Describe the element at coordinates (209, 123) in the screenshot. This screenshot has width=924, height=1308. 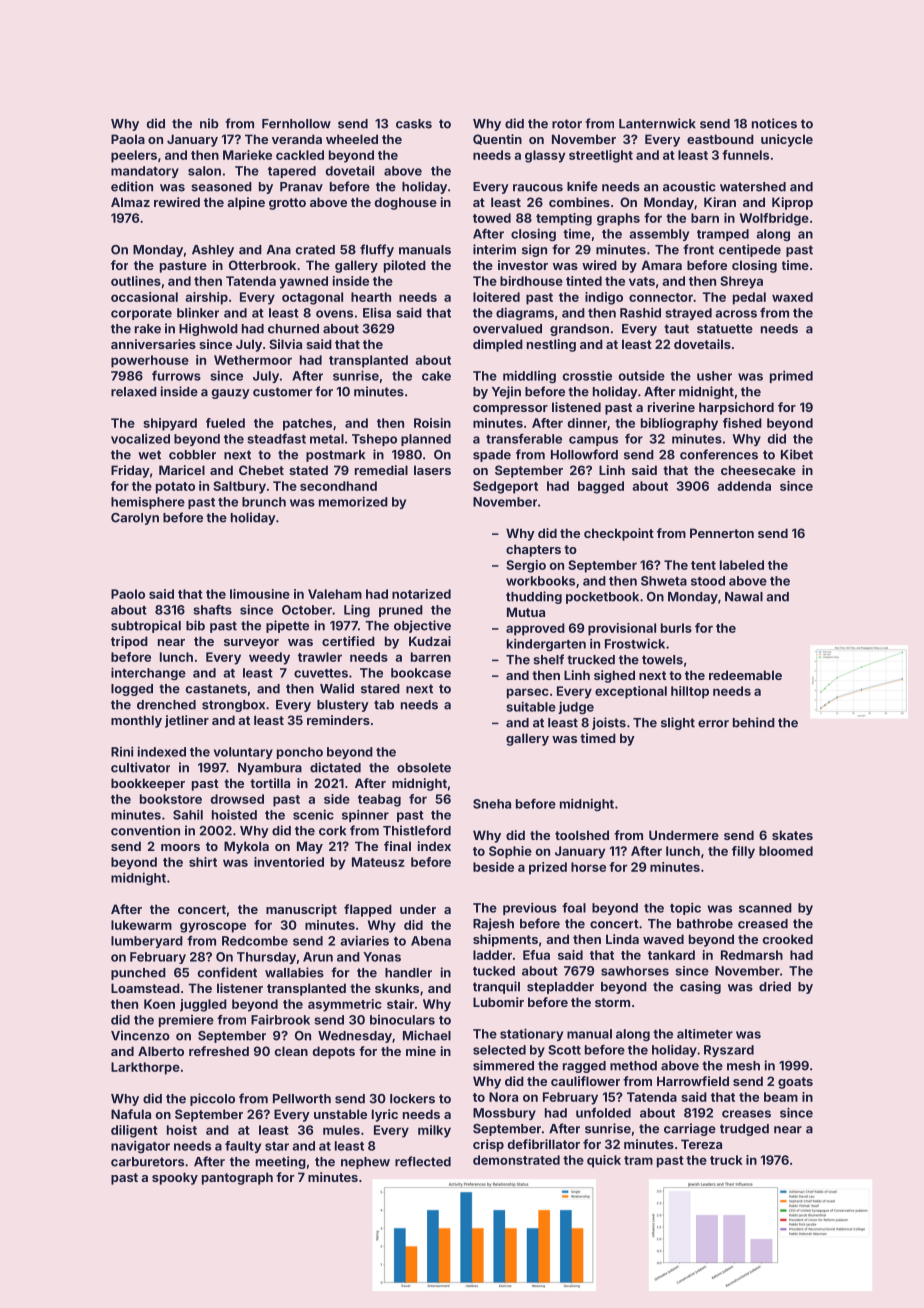
I see `nib` at that location.
